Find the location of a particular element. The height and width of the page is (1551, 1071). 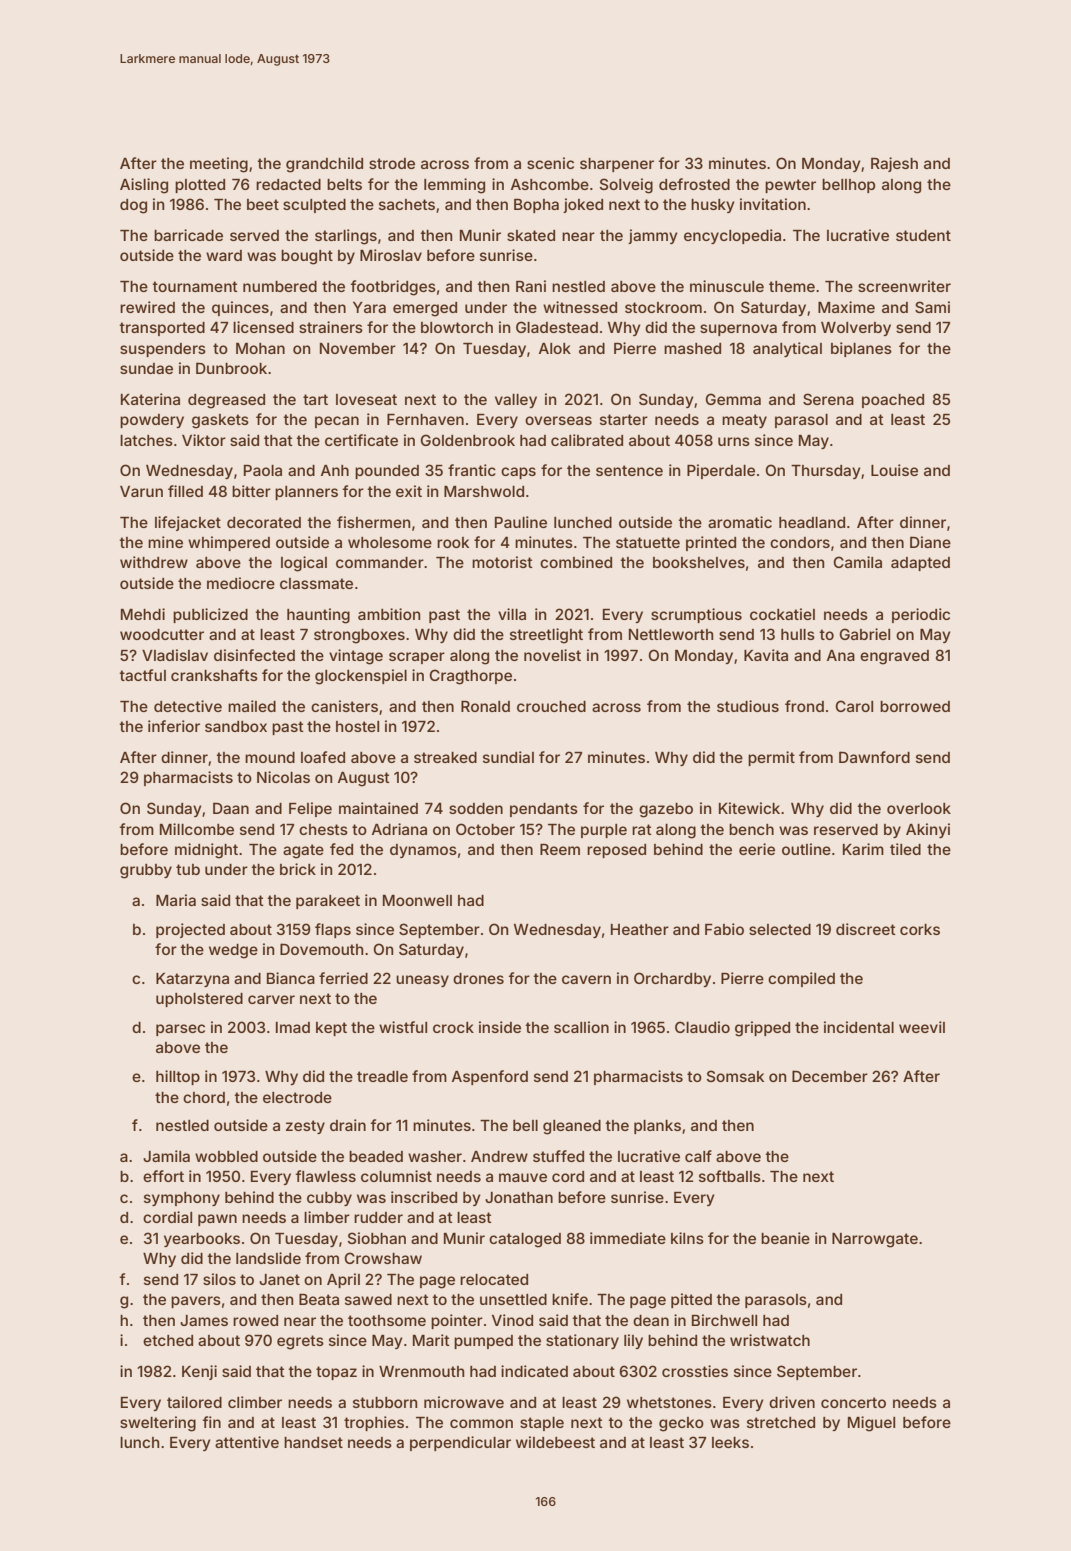

Birchwell is located at coordinates (724, 1320).
